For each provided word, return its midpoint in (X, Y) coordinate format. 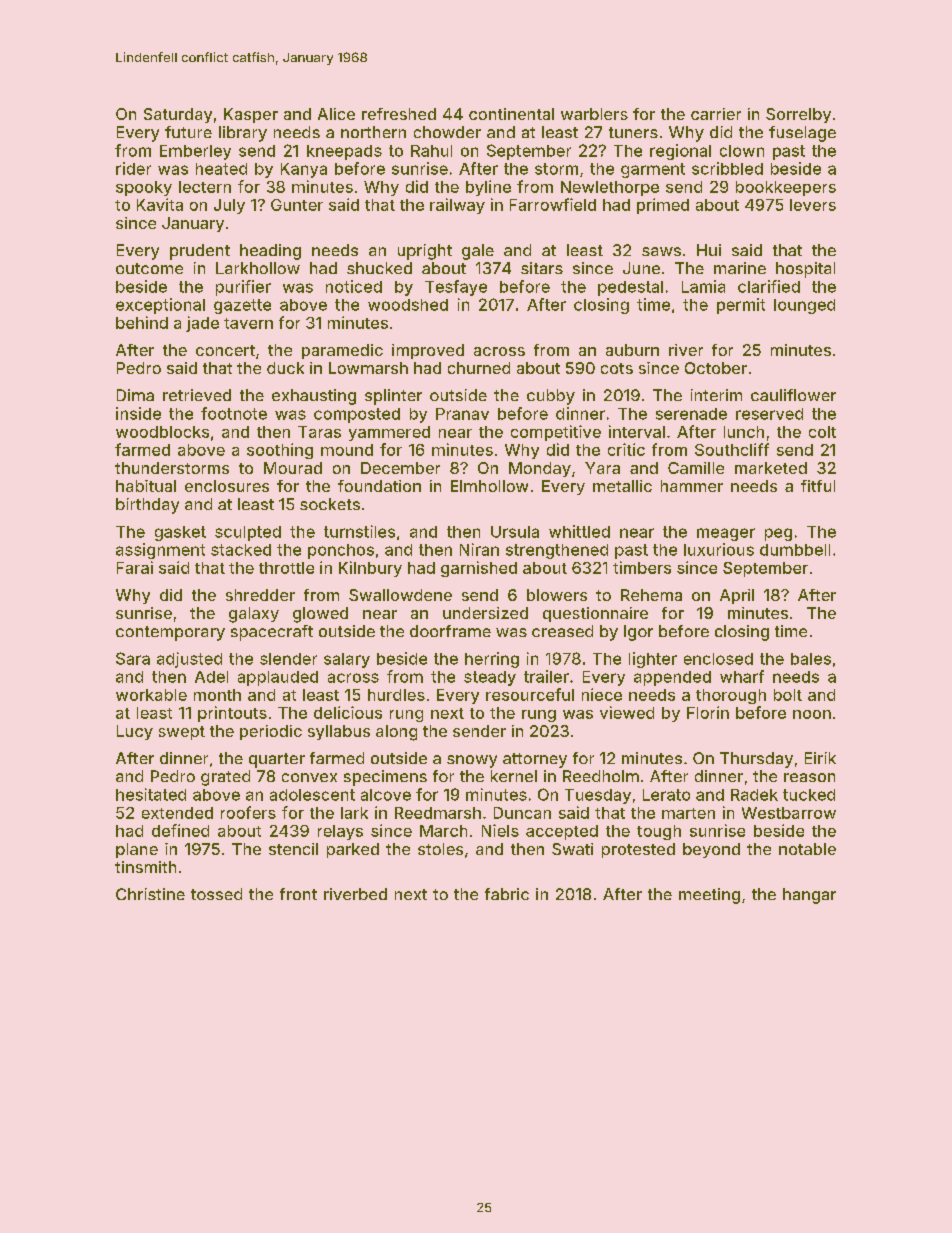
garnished (479, 569)
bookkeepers (786, 188)
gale (478, 252)
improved (428, 351)
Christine (150, 894)
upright (425, 252)
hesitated (151, 794)
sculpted (248, 533)
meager (726, 534)
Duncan (522, 813)
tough (659, 832)
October (716, 368)
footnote (234, 413)
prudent (200, 252)
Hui (709, 250)
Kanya (304, 170)
